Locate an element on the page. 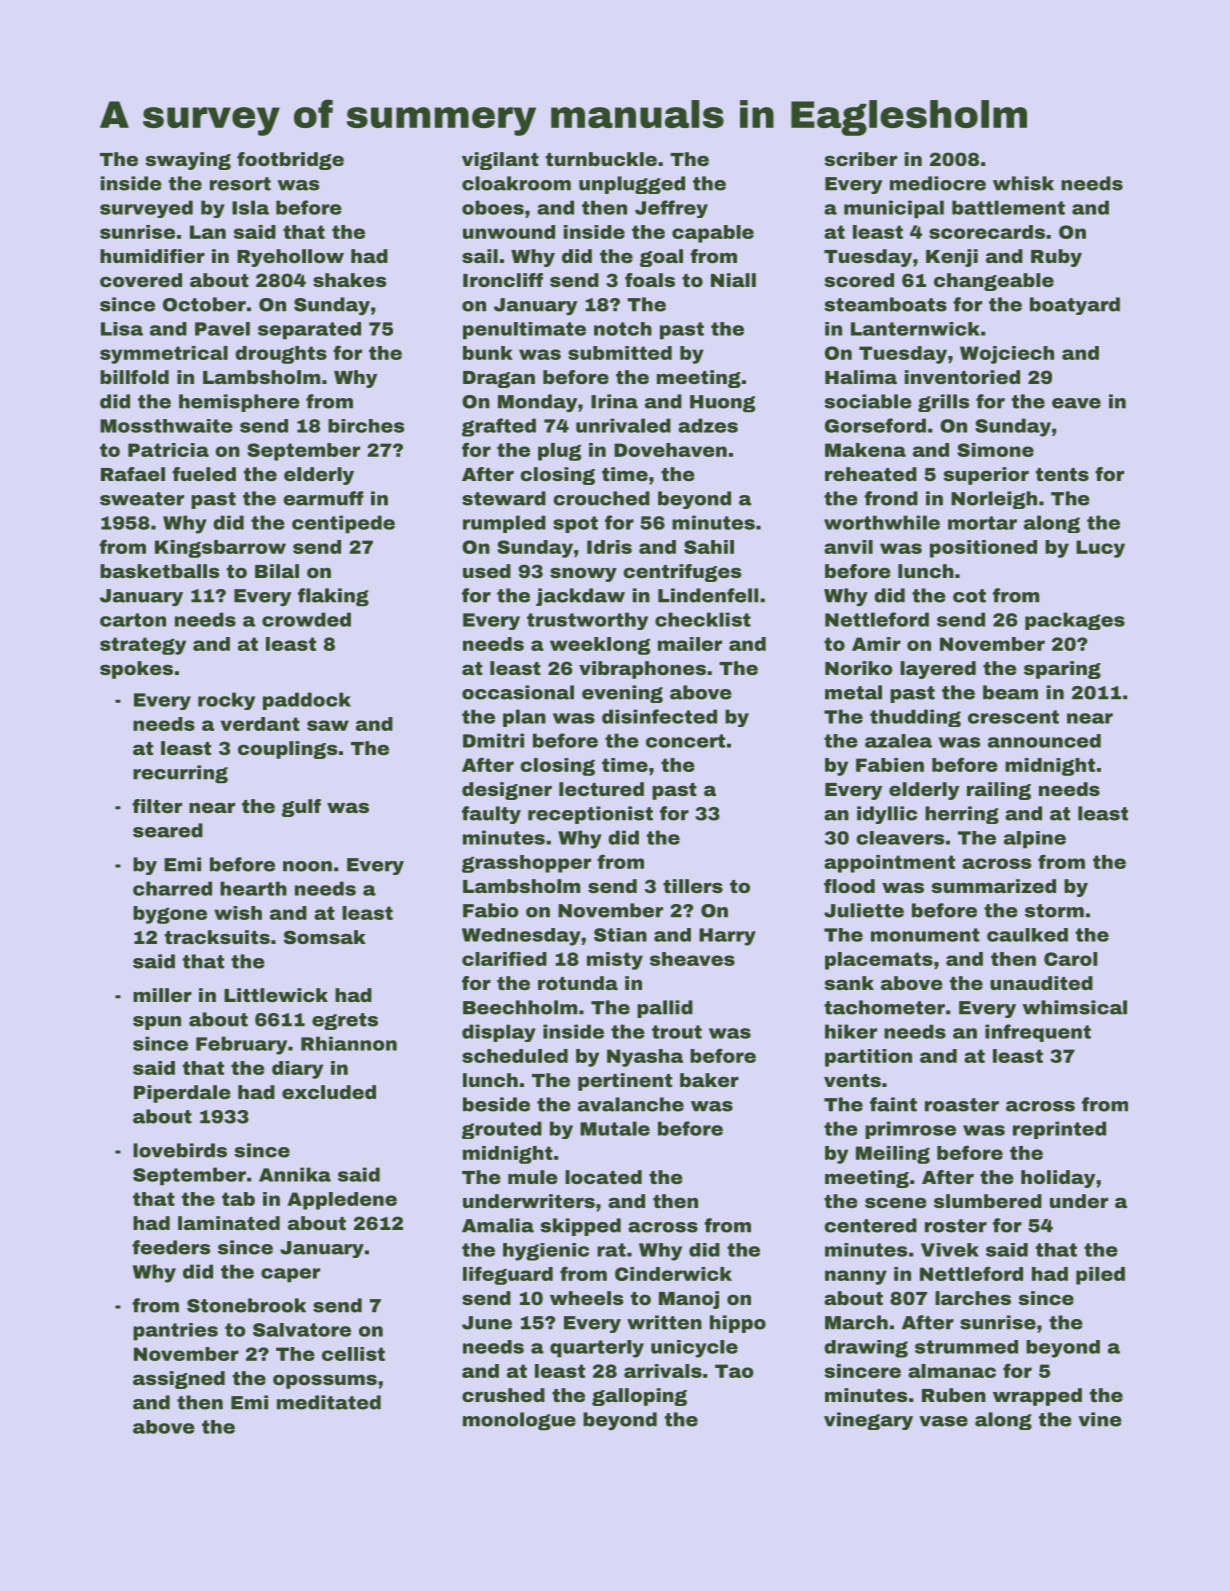  monologue is located at coordinates (519, 1421).
